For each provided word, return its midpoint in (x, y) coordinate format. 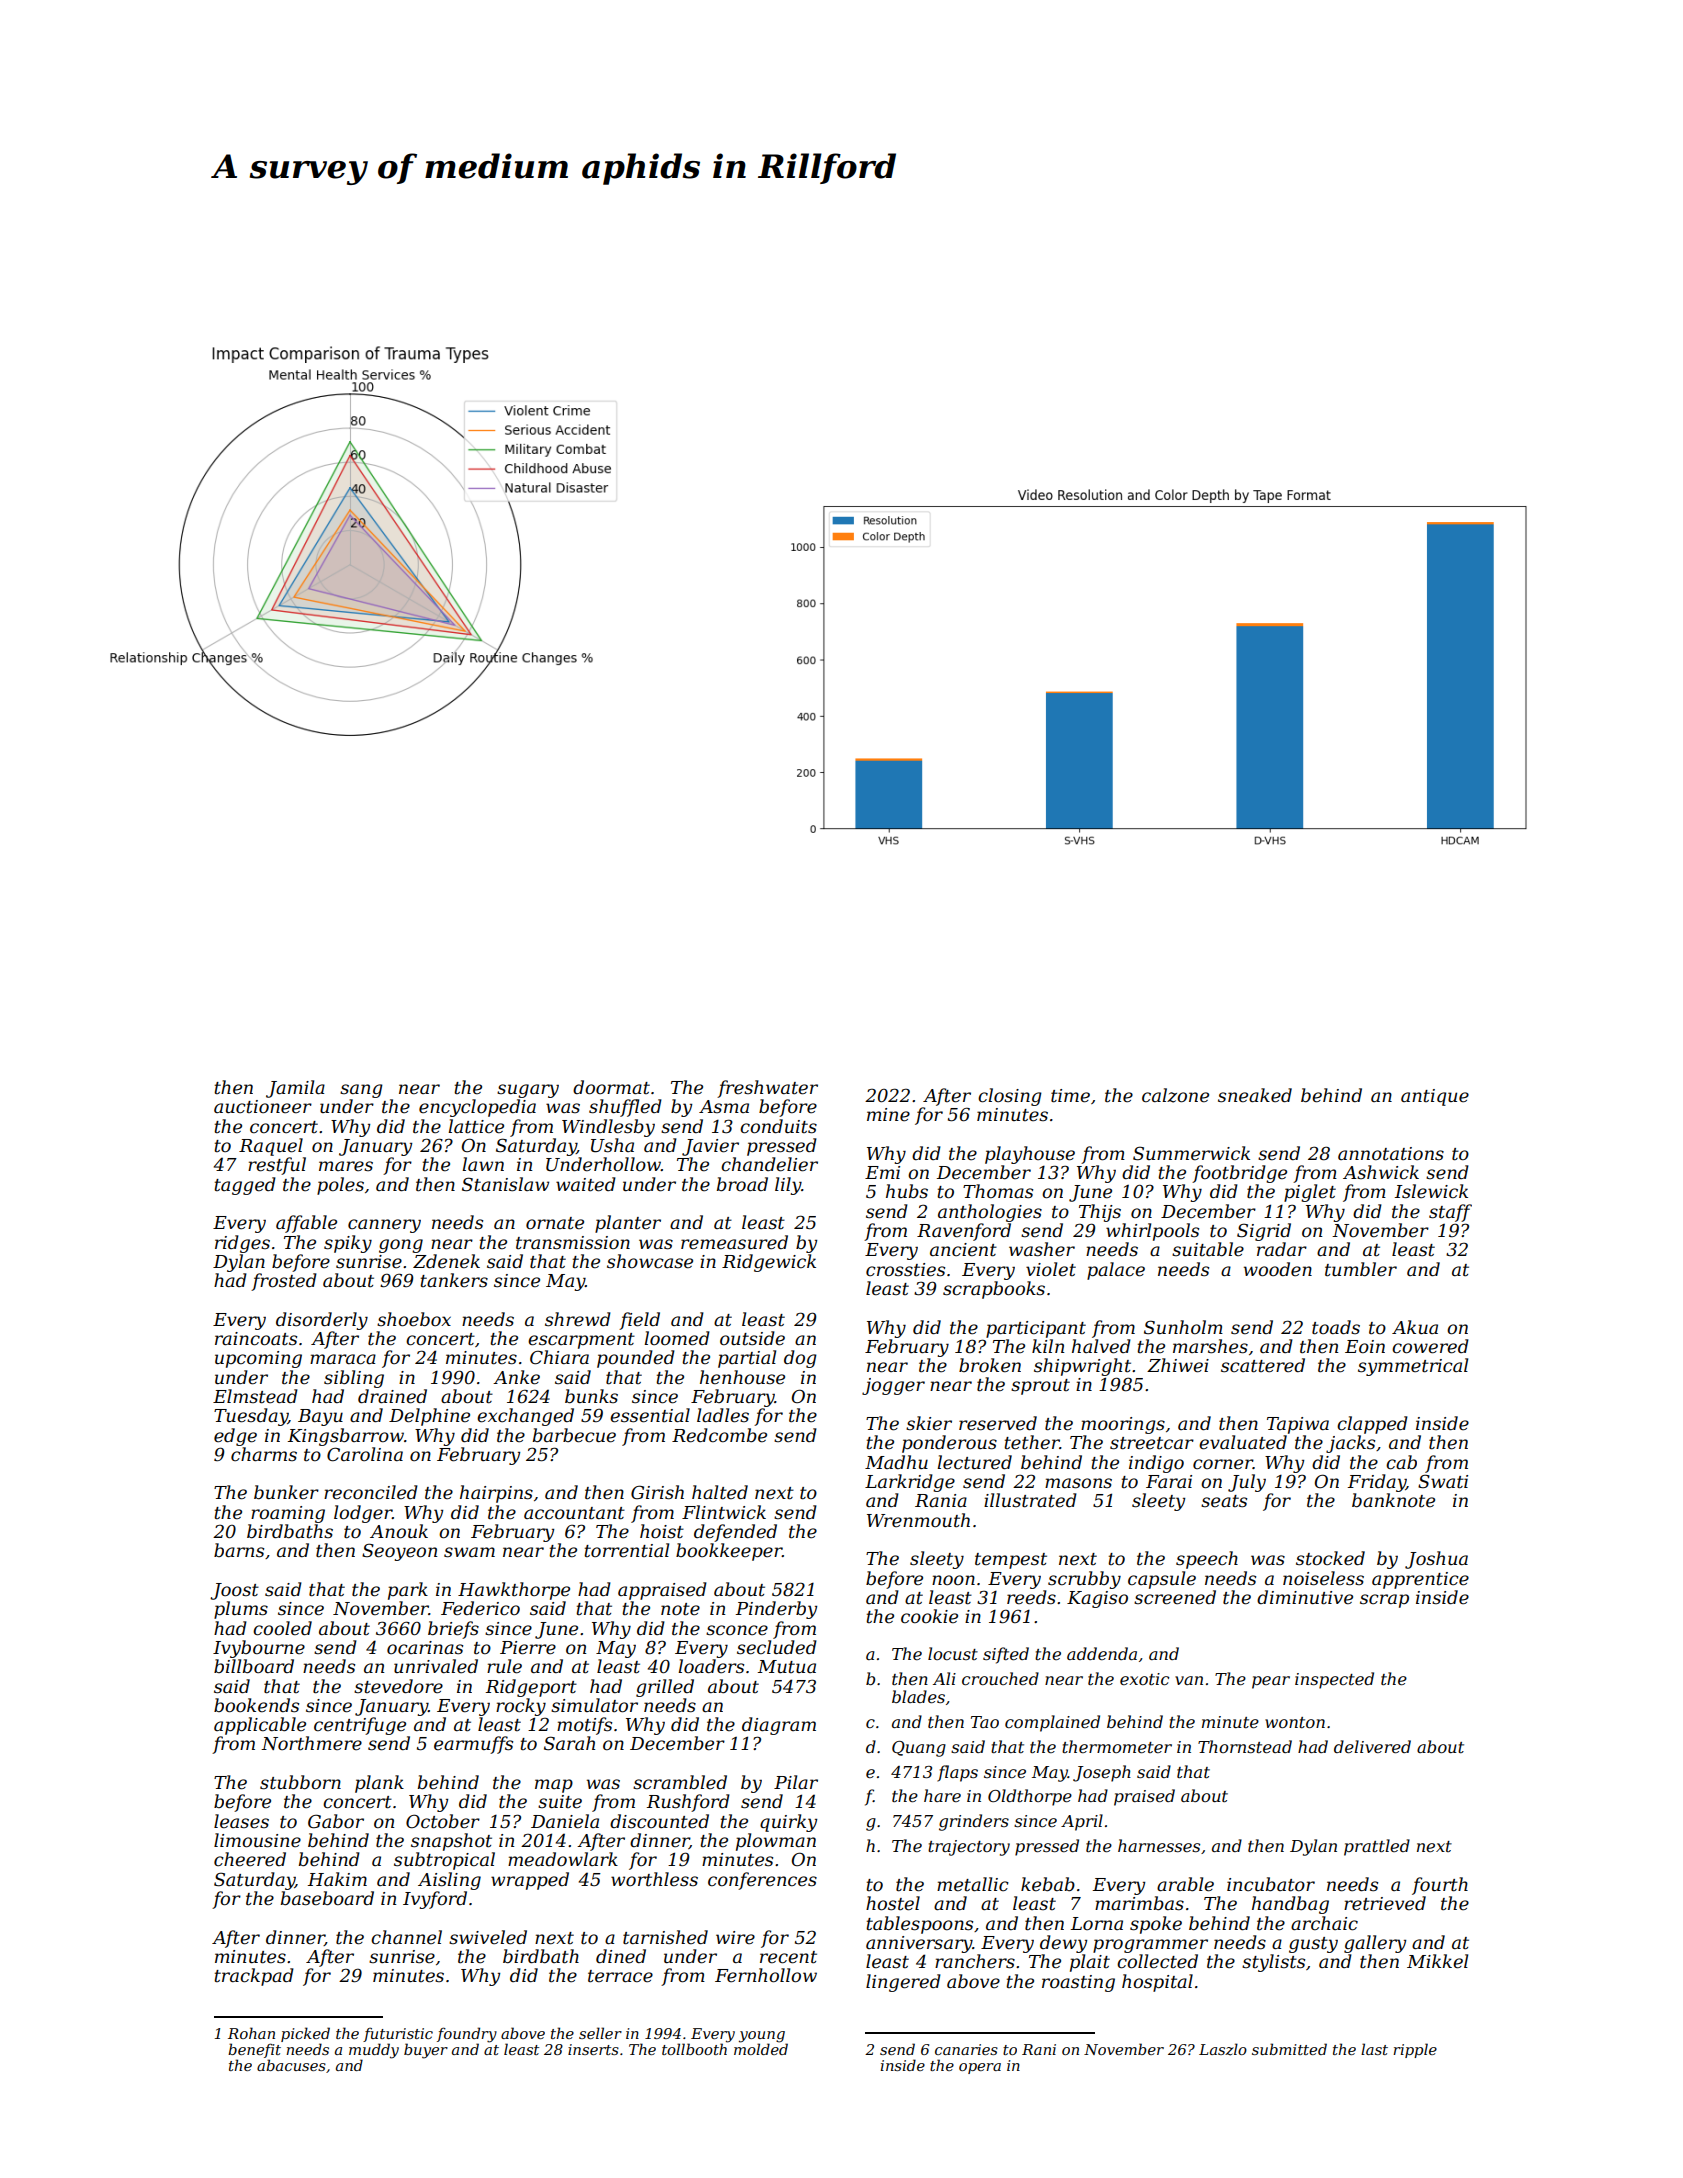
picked (305, 2034)
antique (1435, 1097)
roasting (1078, 1983)
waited (586, 1184)
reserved (998, 1423)
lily (788, 1186)
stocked (1330, 1558)
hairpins (496, 1494)
